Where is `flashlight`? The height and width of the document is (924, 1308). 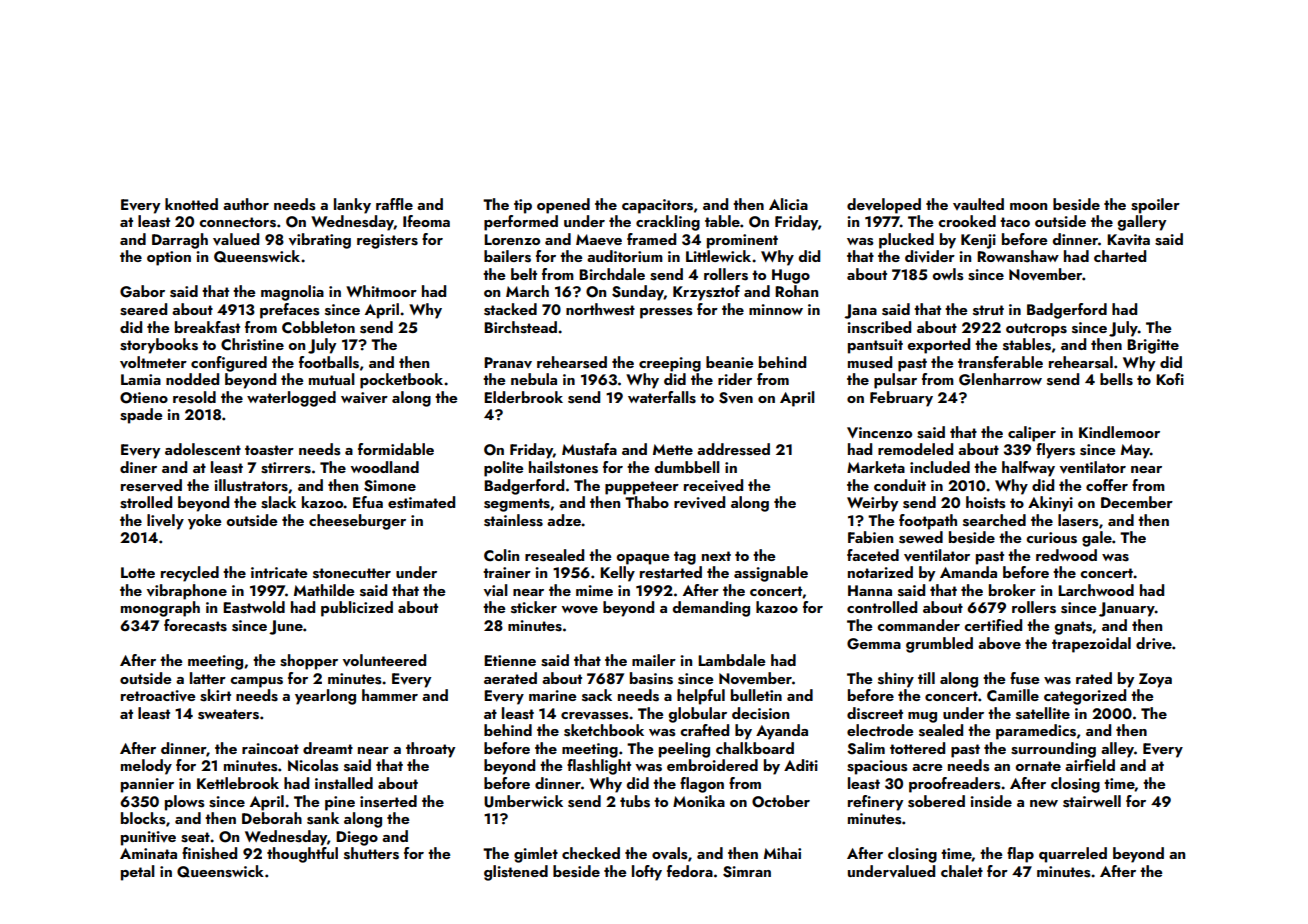 flashlight is located at coordinates (599, 767).
